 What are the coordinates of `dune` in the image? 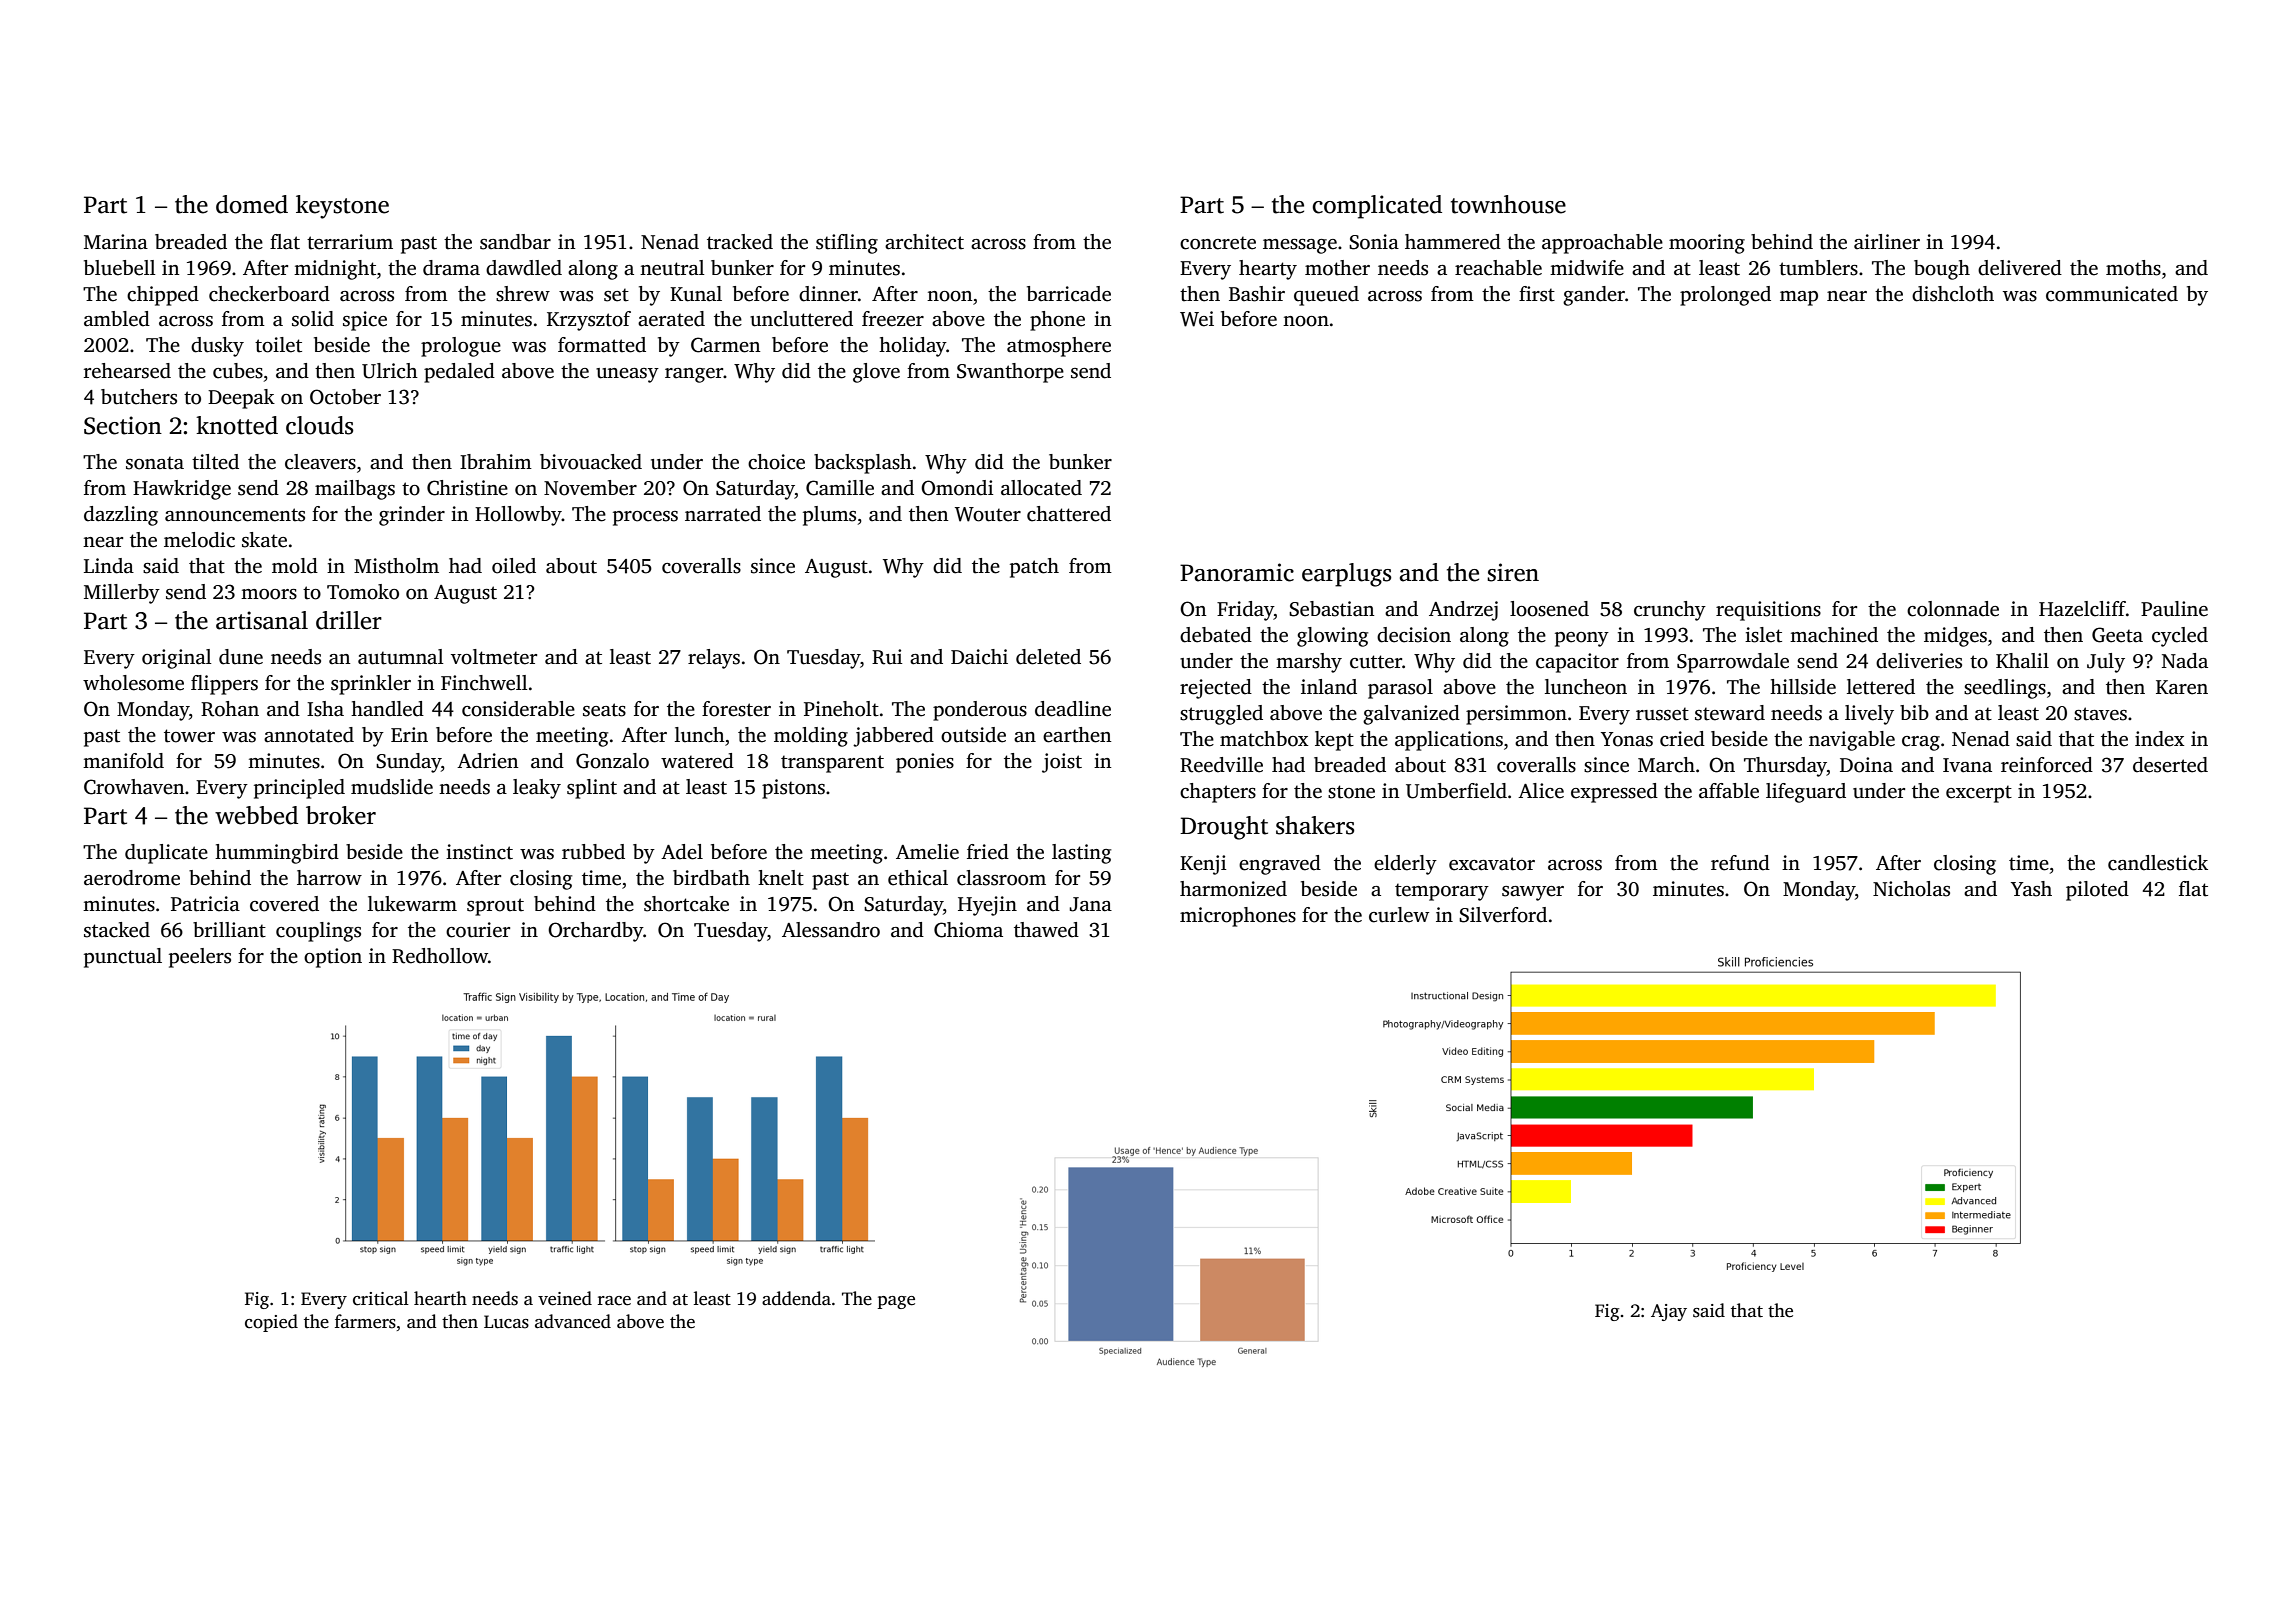 It's located at (241, 657).
